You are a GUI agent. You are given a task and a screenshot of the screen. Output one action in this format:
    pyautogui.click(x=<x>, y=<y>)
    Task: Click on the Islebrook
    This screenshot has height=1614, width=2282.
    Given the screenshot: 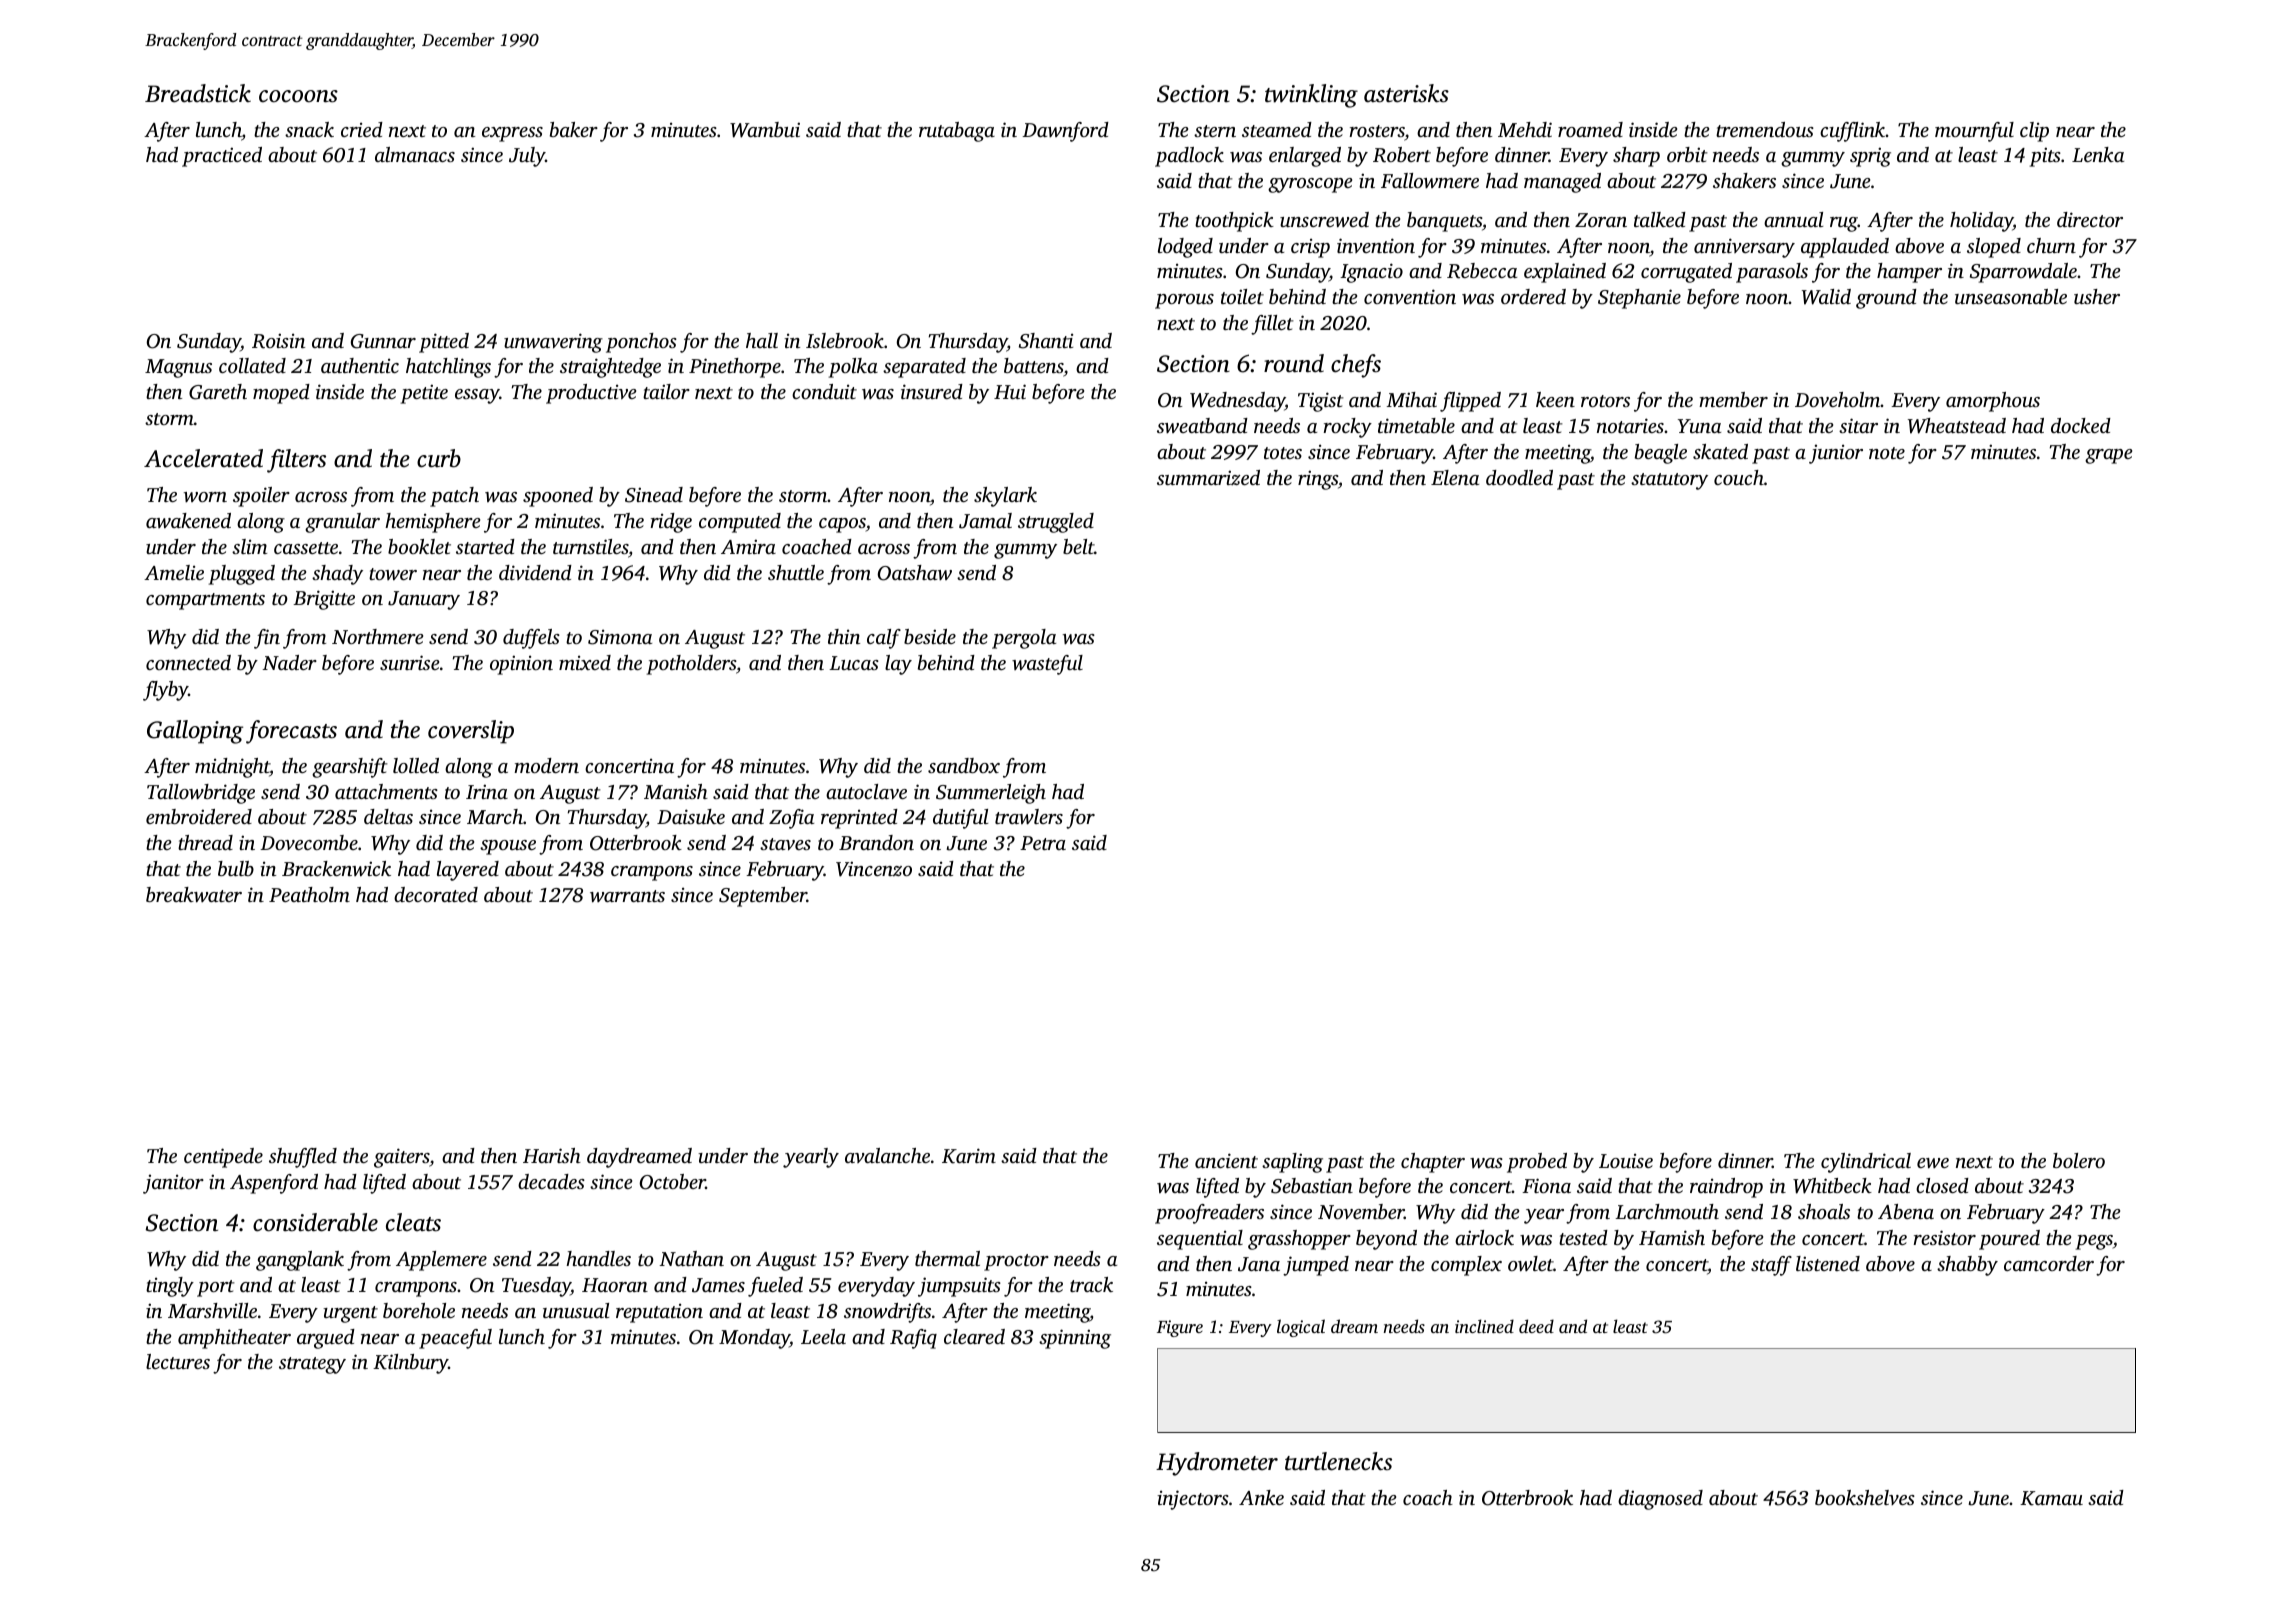 What is the action you would take?
    pyautogui.click(x=845, y=340)
